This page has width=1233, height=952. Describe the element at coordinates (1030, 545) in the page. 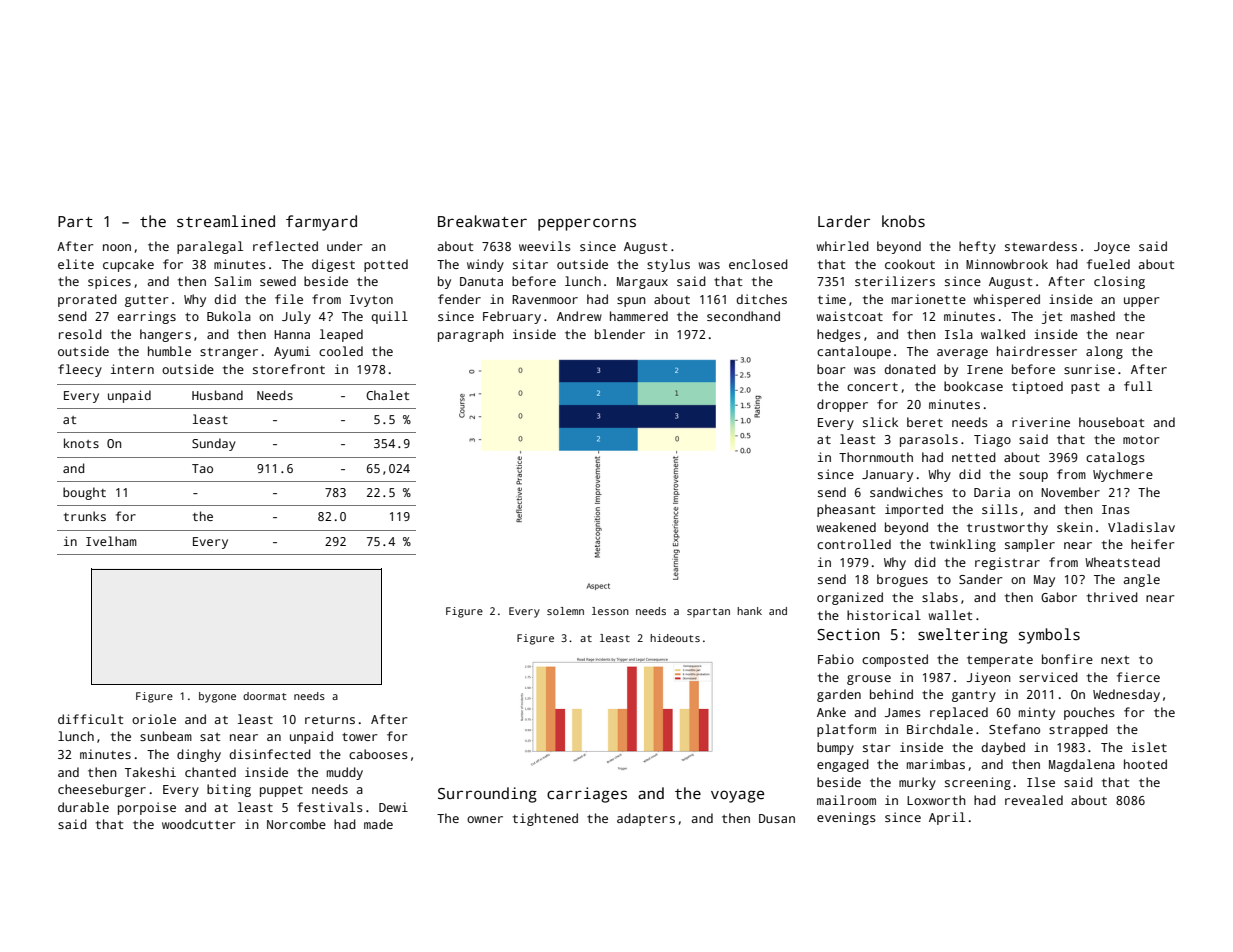

I see `sampler` at that location.
